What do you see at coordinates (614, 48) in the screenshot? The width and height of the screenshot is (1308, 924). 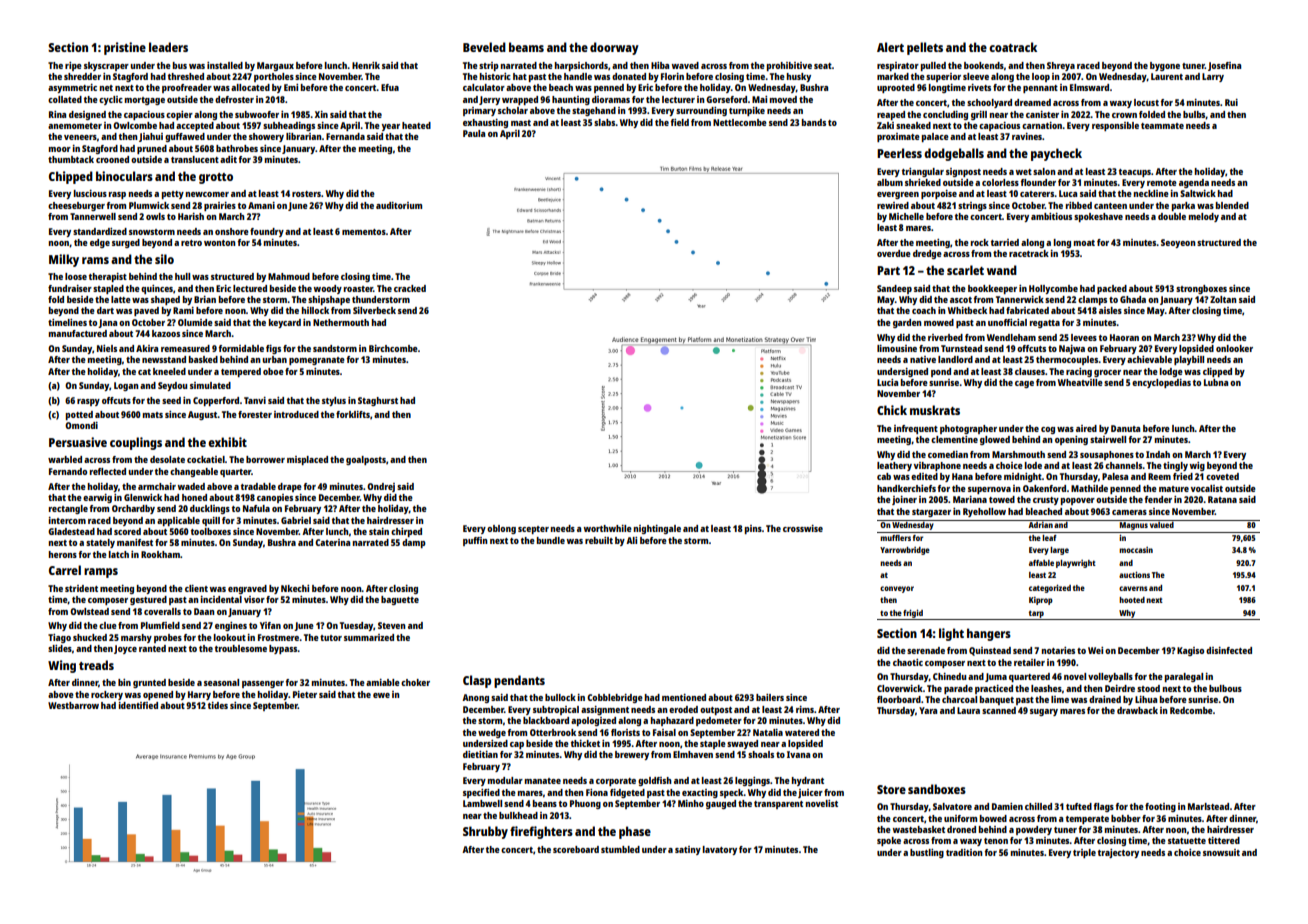 I see `doorway` at bounding box center [614, 48].
